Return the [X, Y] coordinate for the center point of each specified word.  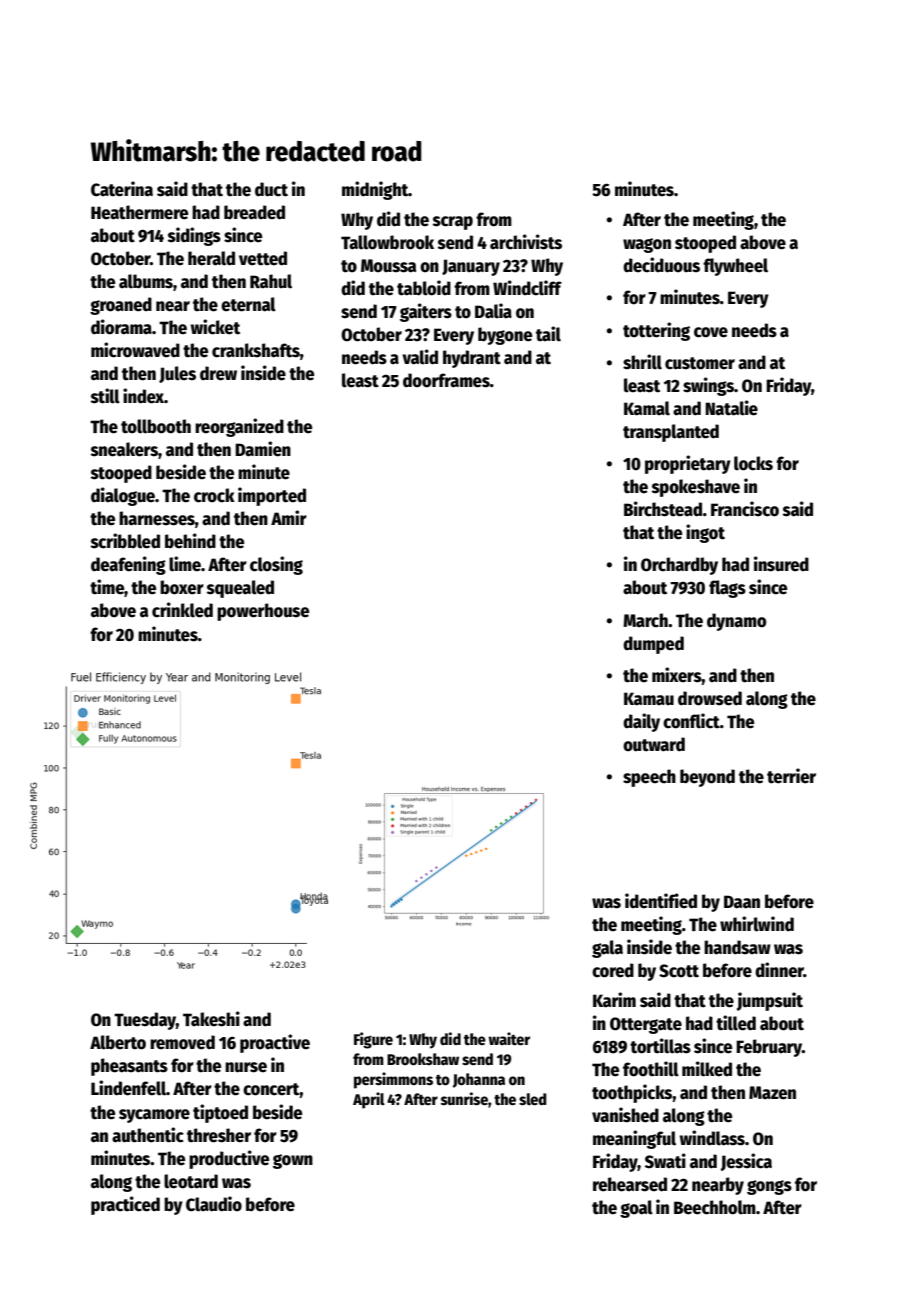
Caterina [122, 189]
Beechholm [715, 1207]
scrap [453, 223]
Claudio [214, 1204]
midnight [375, 190]
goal [636, 1209]
